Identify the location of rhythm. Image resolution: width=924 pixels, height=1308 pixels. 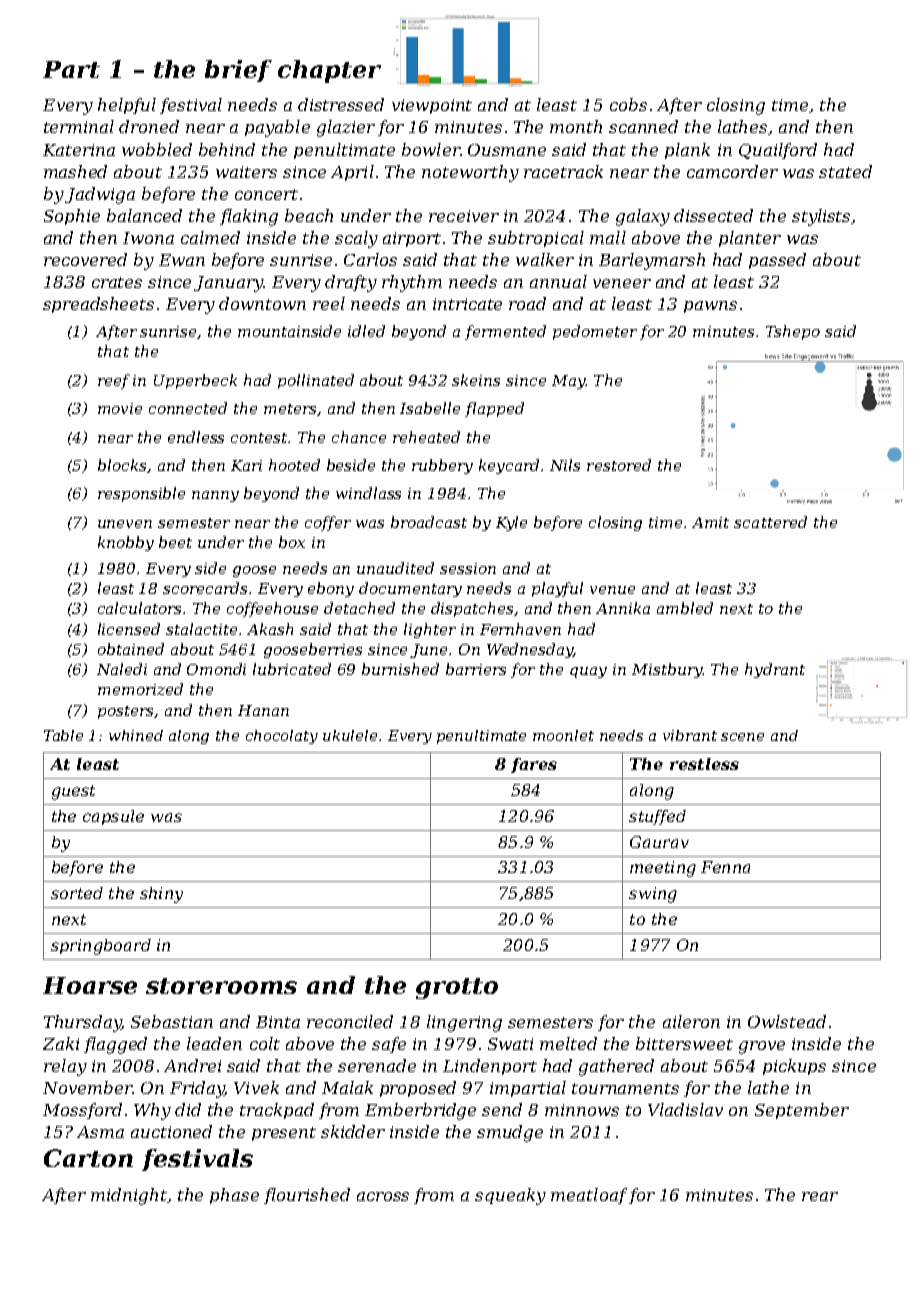
(412, 283).
